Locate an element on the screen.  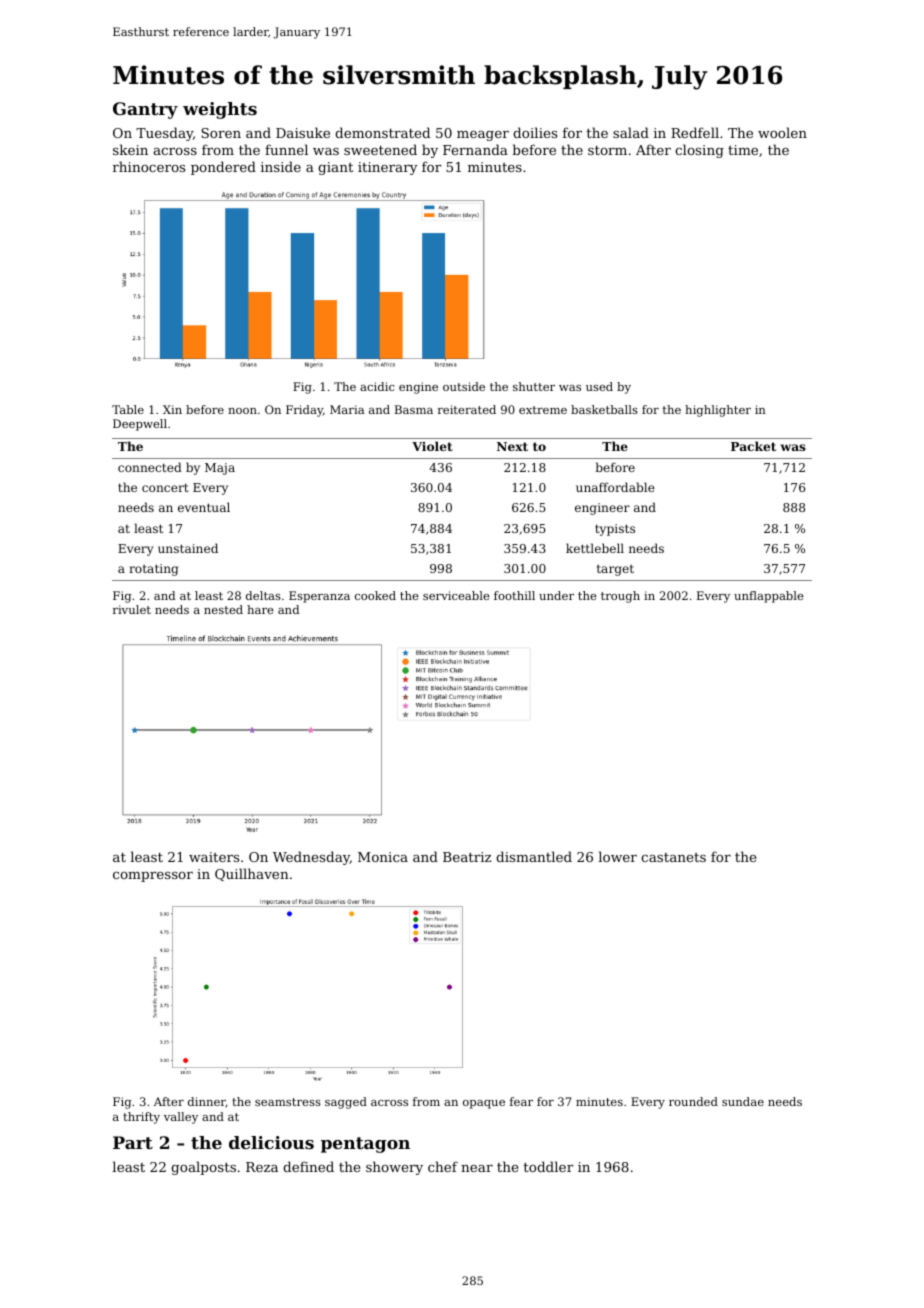
demonstrated is located at coordinates (382, 132).
